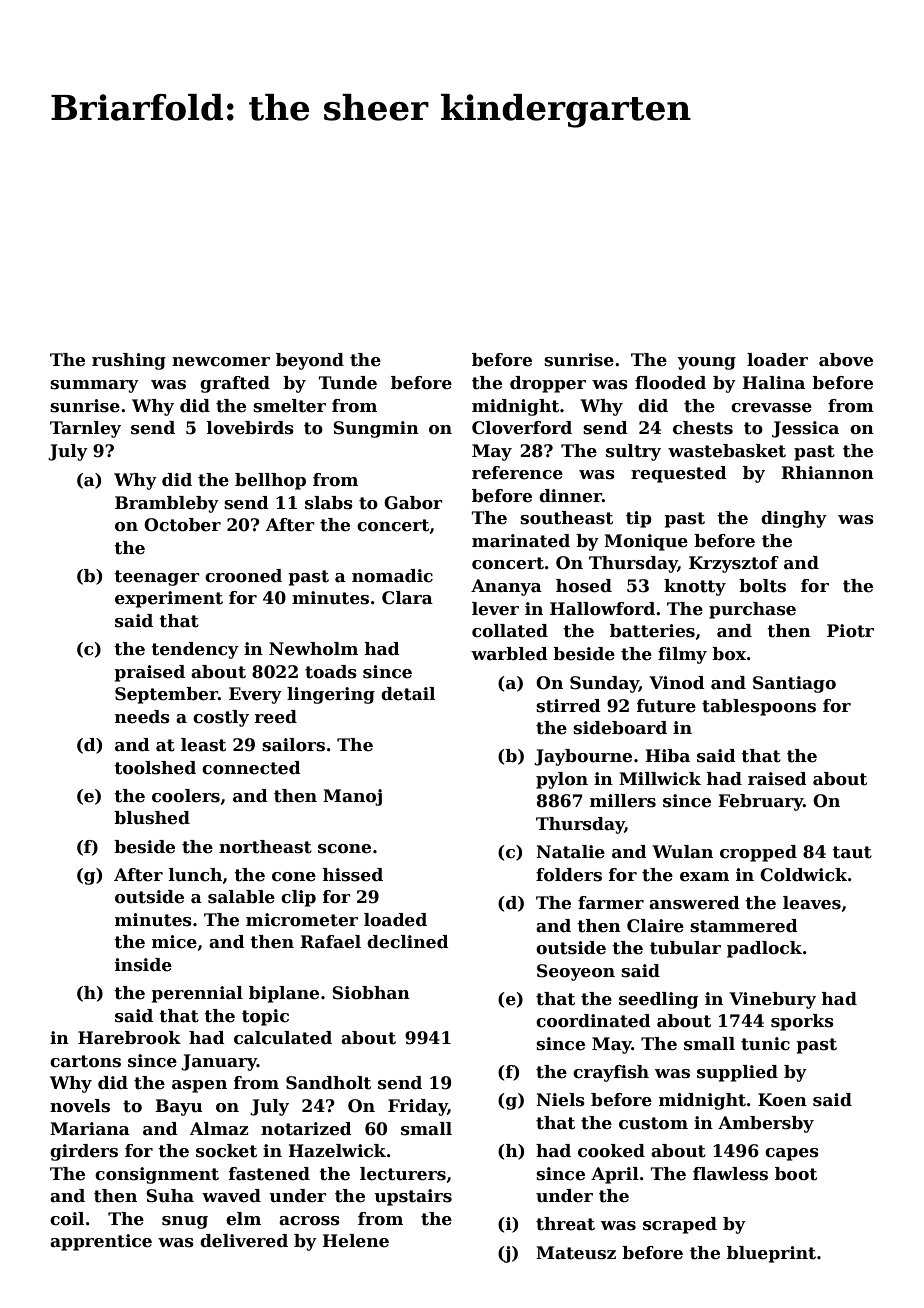 This screenshot has height=1308, width=924. I want to click on newcomer, so click(221, 362).
